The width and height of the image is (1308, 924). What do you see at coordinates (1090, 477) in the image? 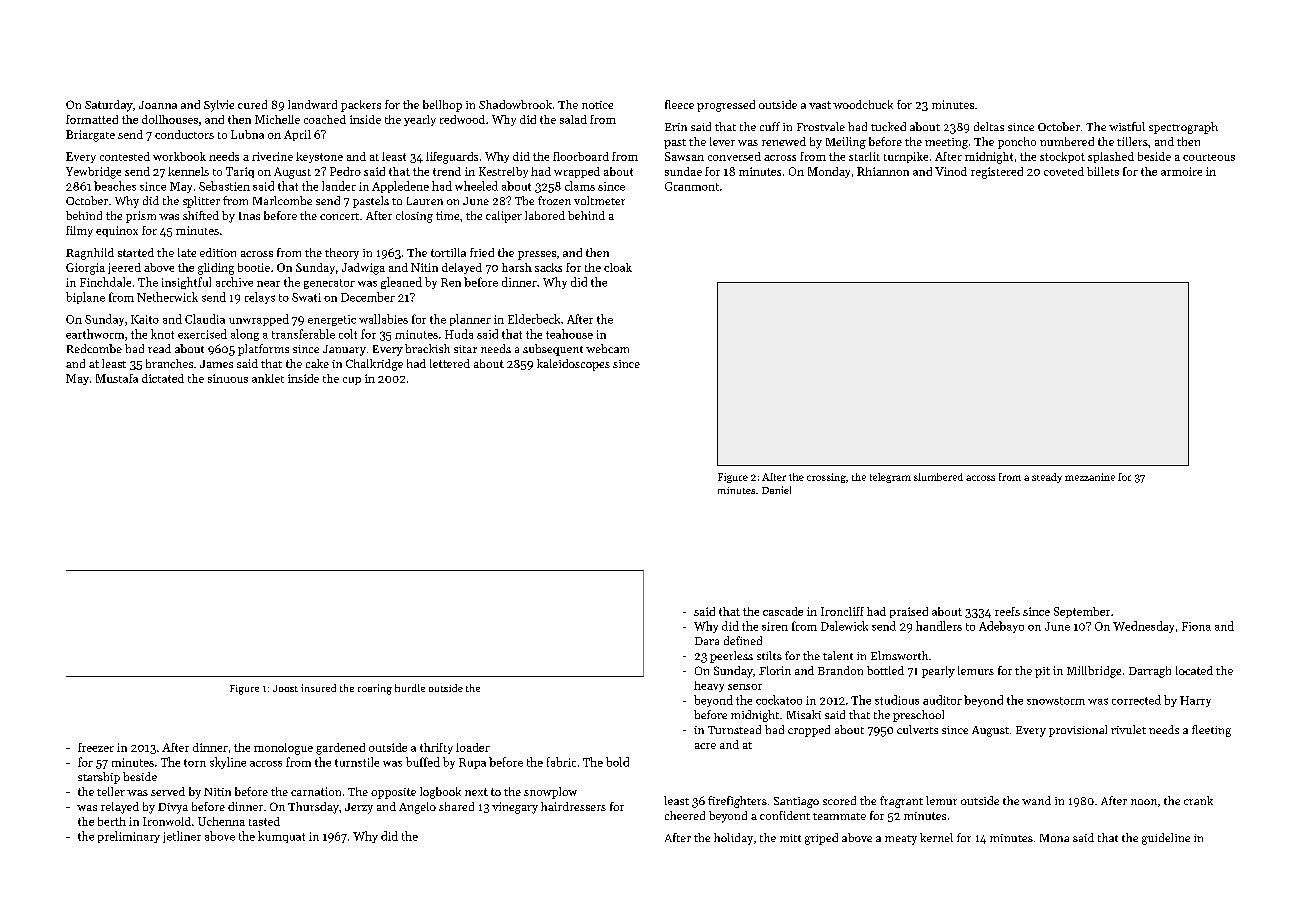
I see `mezzanine` at bounding box center [1090, 477].
